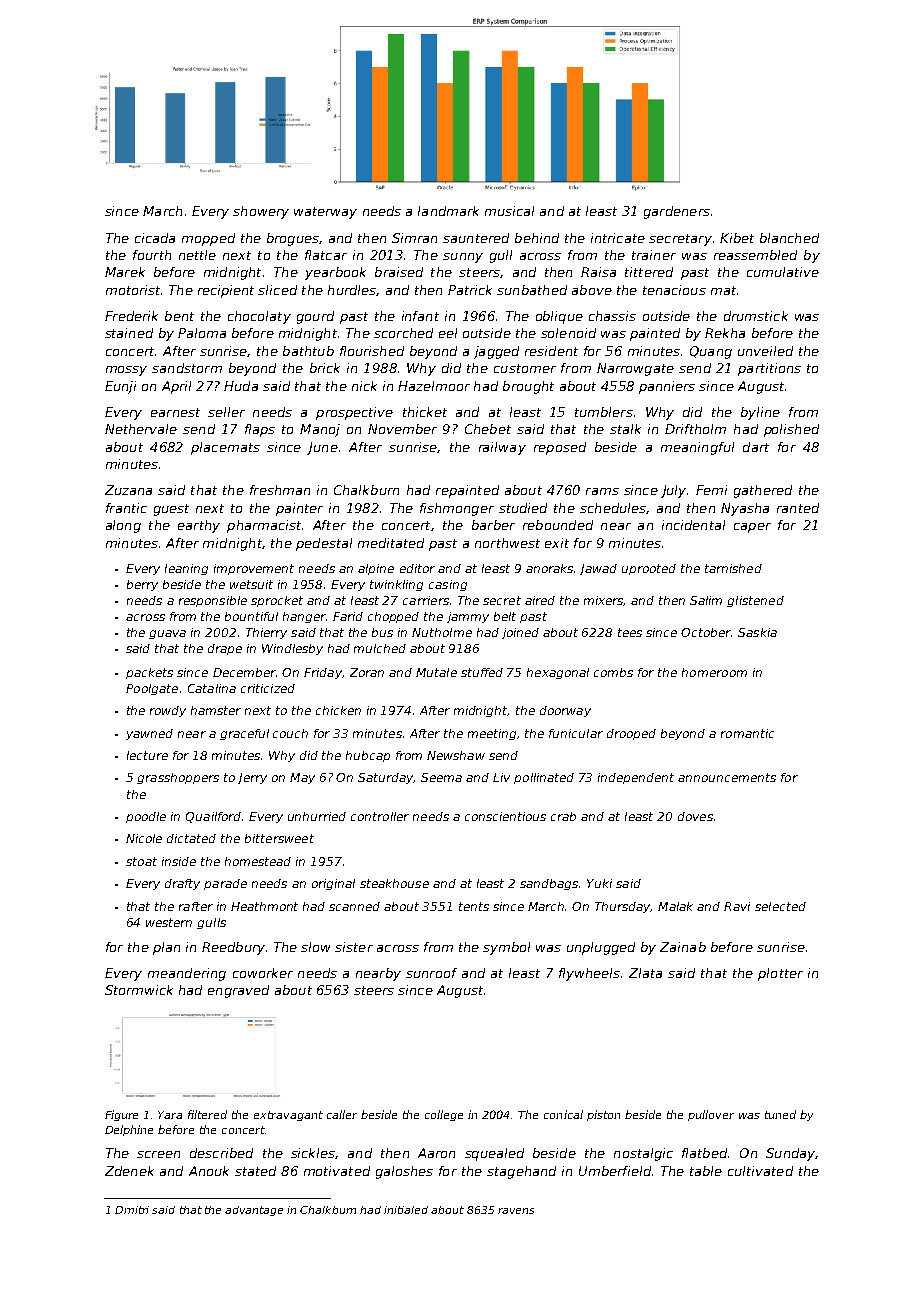 The height and width of the screenshot is (1308, 924). What do you see at coordinates (315, 317) in the screenshot?
I see `gourd` at bounding box center [315, 317].
